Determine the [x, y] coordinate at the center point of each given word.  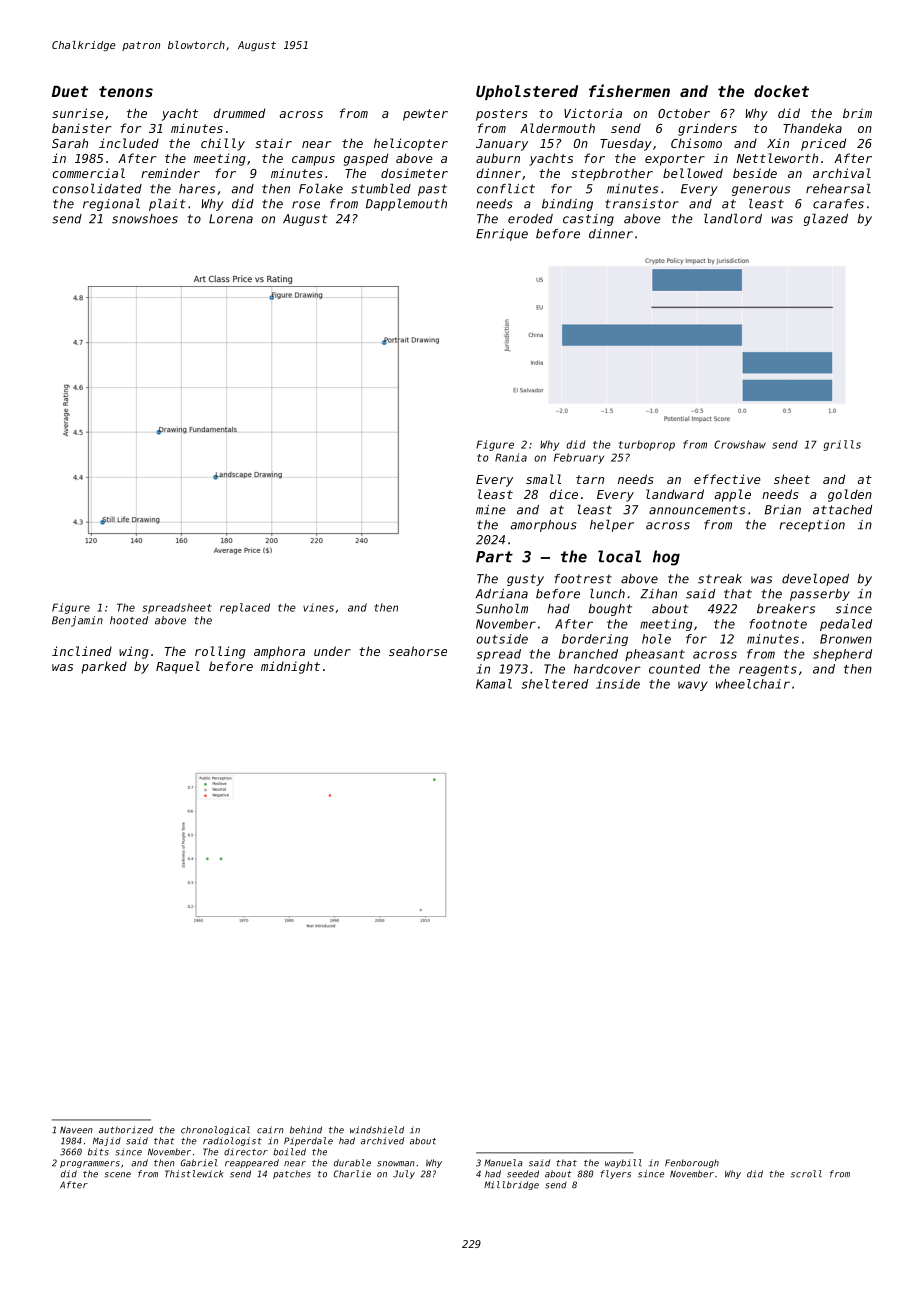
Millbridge [511, 1185]
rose [306, 205]
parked [104, 667]
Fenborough [692, 1163]
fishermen [629, 90]
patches [292, 1174]
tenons [126, 91]
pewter [425, 115]
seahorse [418, 651]
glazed [826, 219]
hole [656, 639]
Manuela [503, 1163]
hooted [129, 620]
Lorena [231, 219]
